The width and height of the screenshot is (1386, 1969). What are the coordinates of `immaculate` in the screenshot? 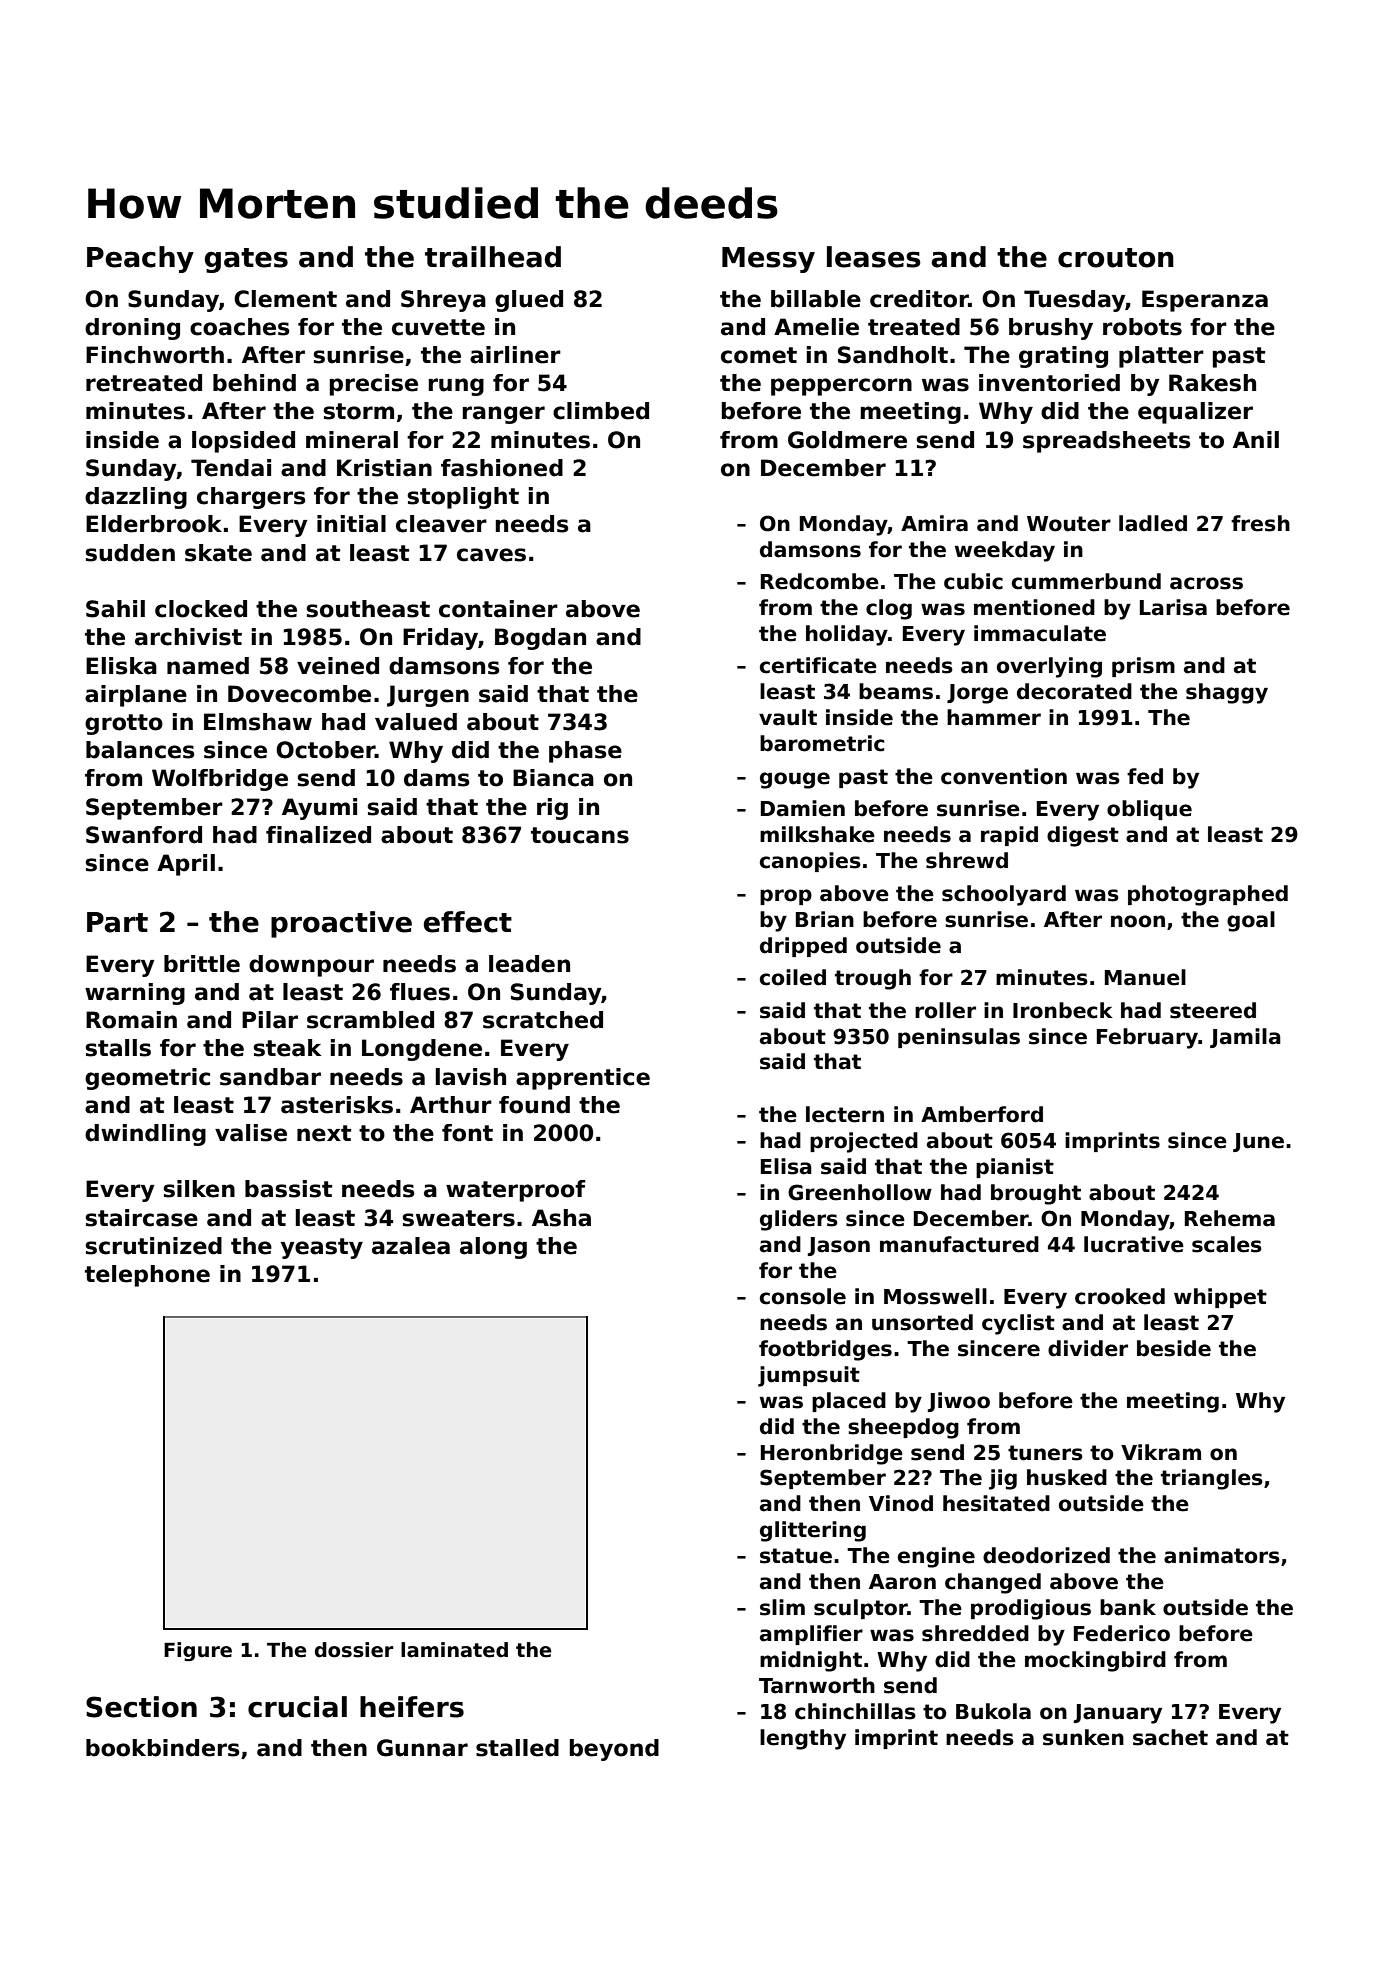 It's located at (1040, 633).
